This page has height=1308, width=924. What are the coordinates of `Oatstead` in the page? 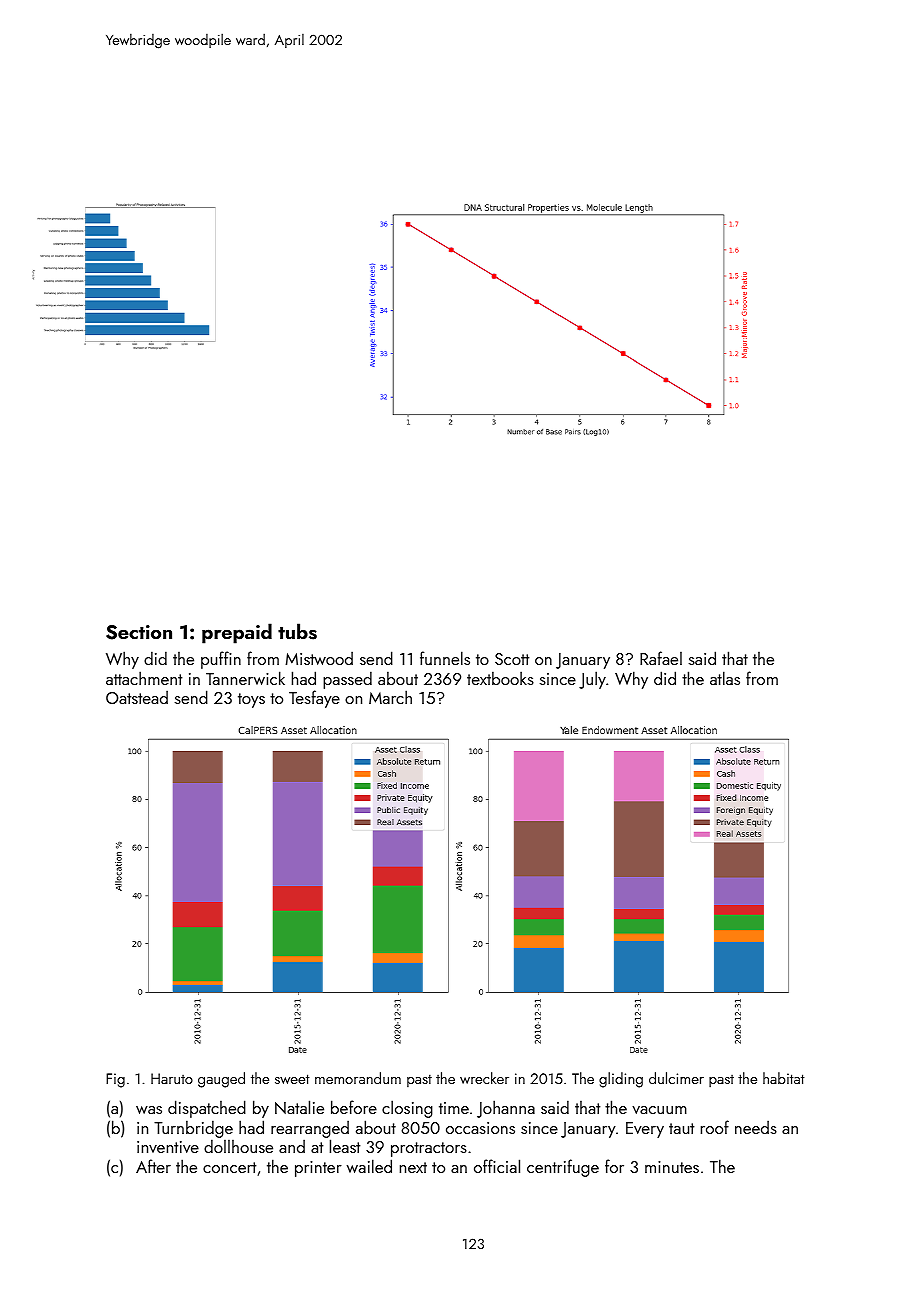 It's located at (137, 697).
